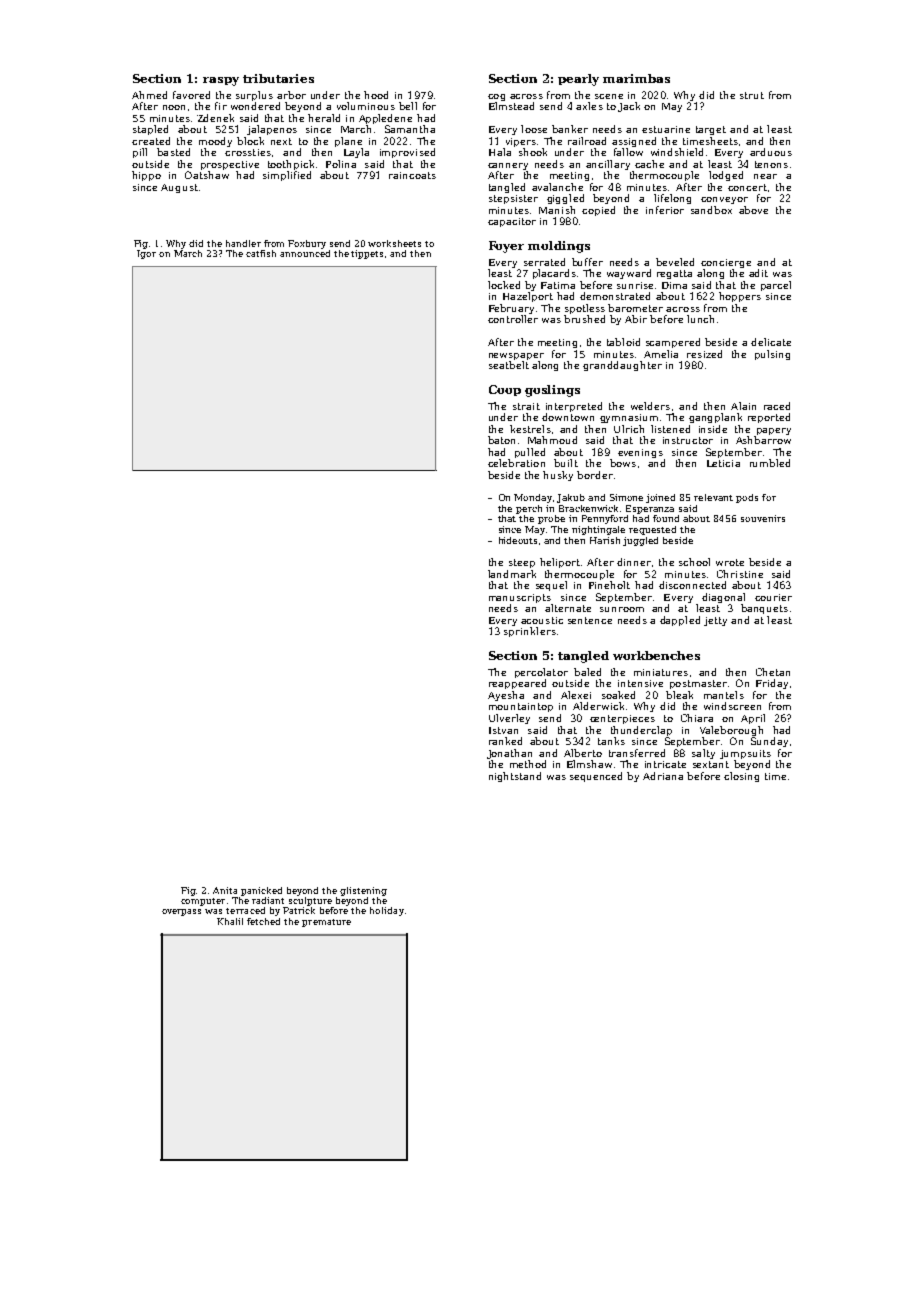 The height and width of the document is (1314, 924). I want to click on gangplank, so click(715, 418).
